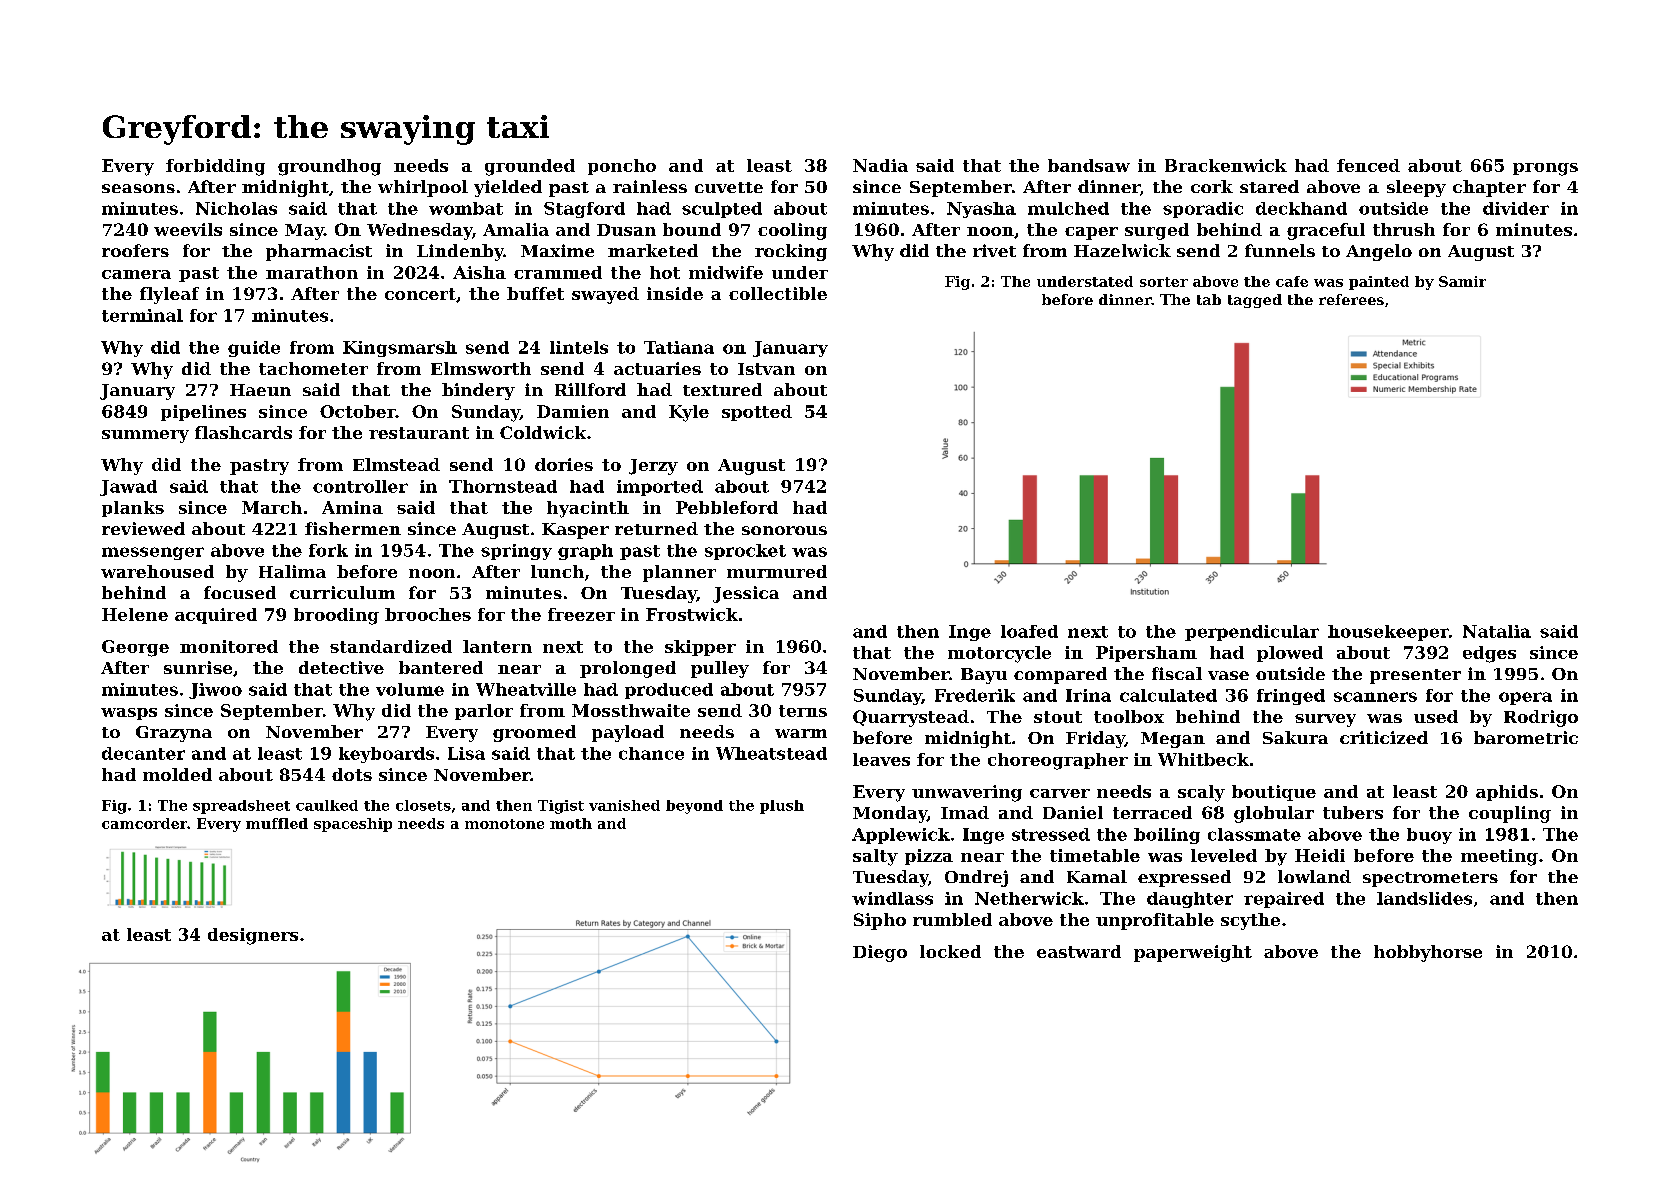 This page has height=1188, width=1680. Describe the element at coordinates (622, 167) in the page. I see `poncho` at that location.
